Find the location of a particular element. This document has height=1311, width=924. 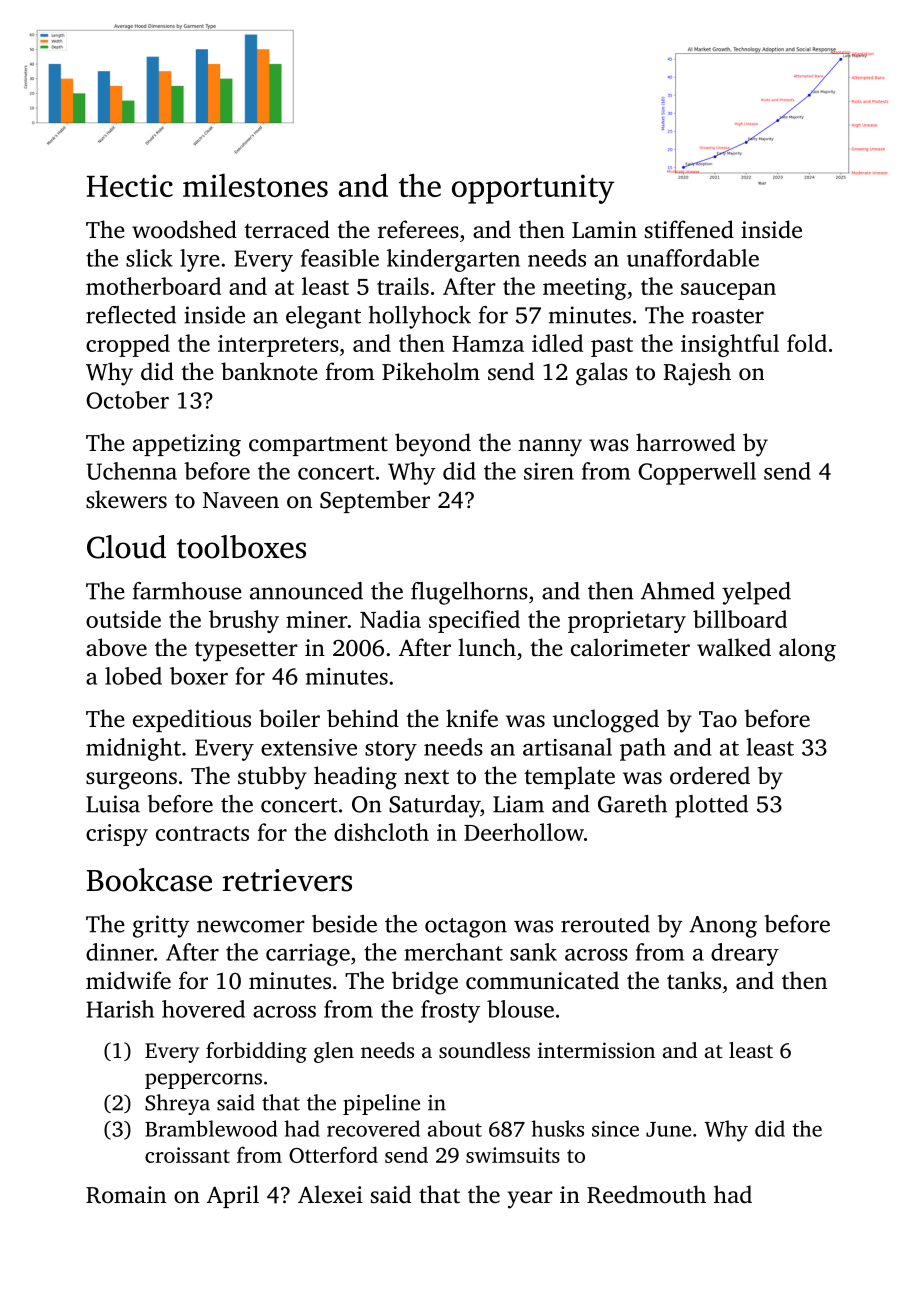

Pikeholm is located at coordinates (431, 371).
